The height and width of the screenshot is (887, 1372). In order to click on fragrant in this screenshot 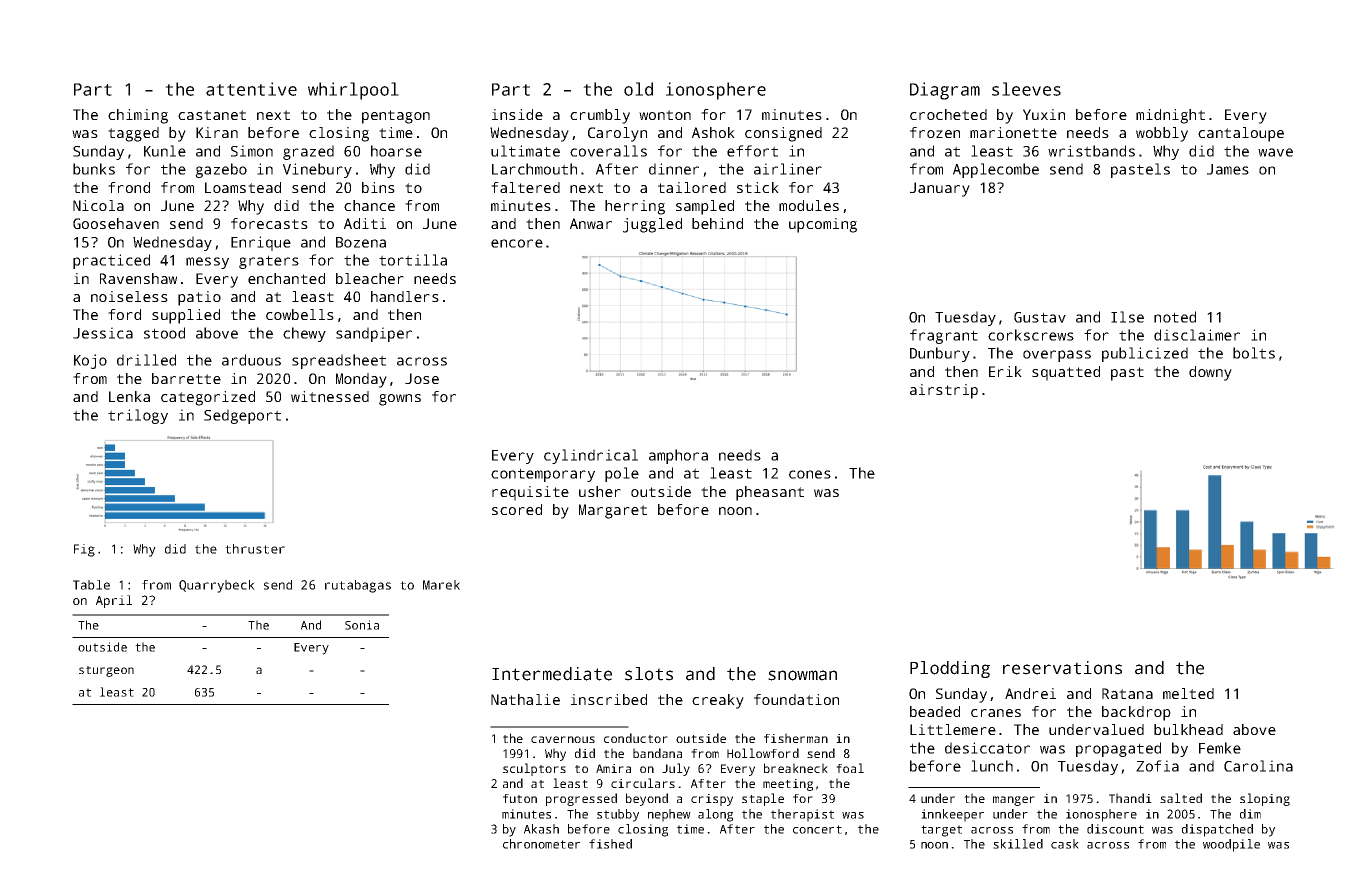, I will do `click(944, 336)`.
